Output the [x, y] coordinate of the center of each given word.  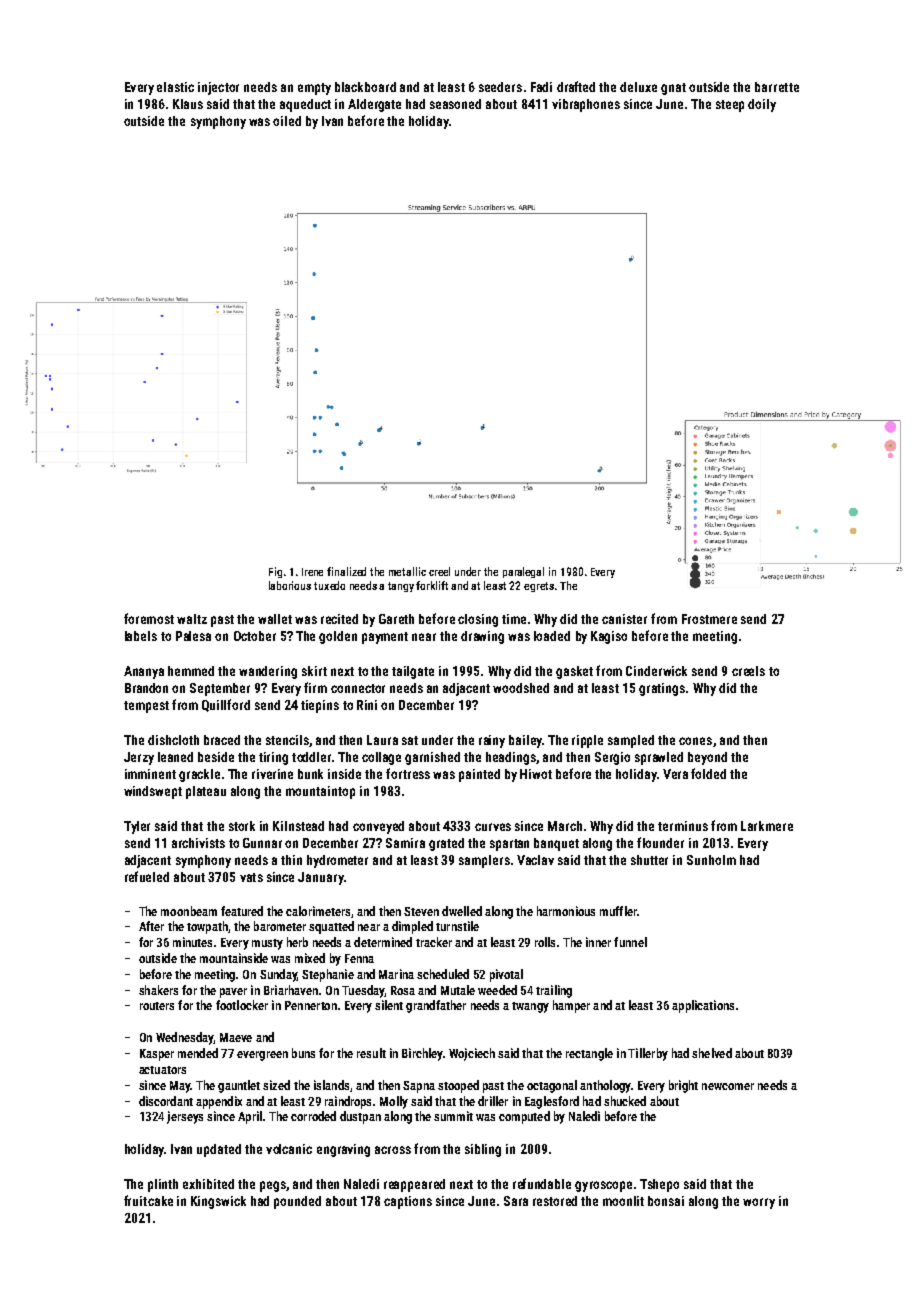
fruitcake [148, 1200]
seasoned [455, 104]
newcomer [728, 1086]
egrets [539, 587]
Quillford [226, 705]
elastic [175, 87]
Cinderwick [656, 671]
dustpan [360, 1117]
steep [730, 106]
